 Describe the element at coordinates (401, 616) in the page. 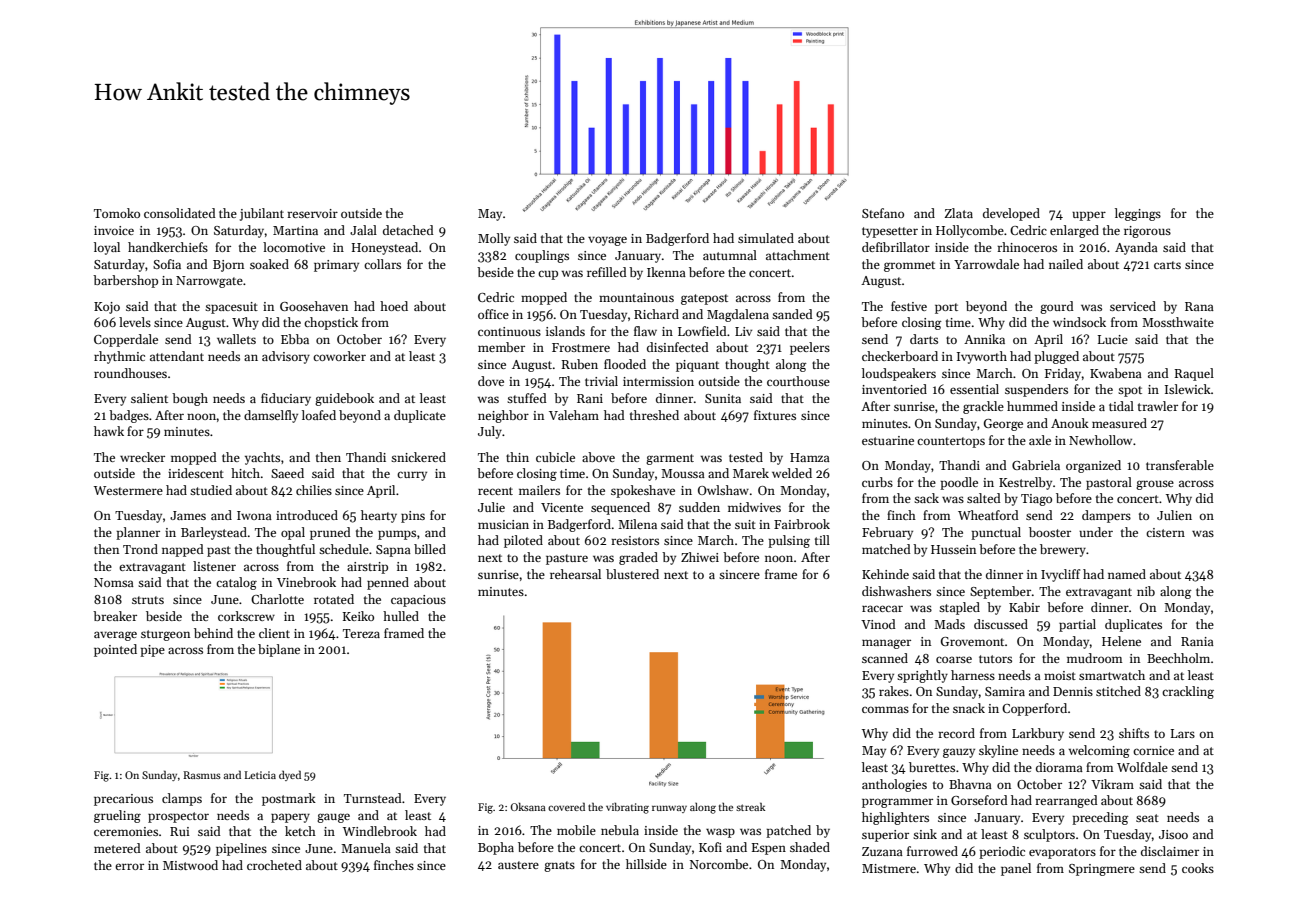

I see `hulled` at that location.
